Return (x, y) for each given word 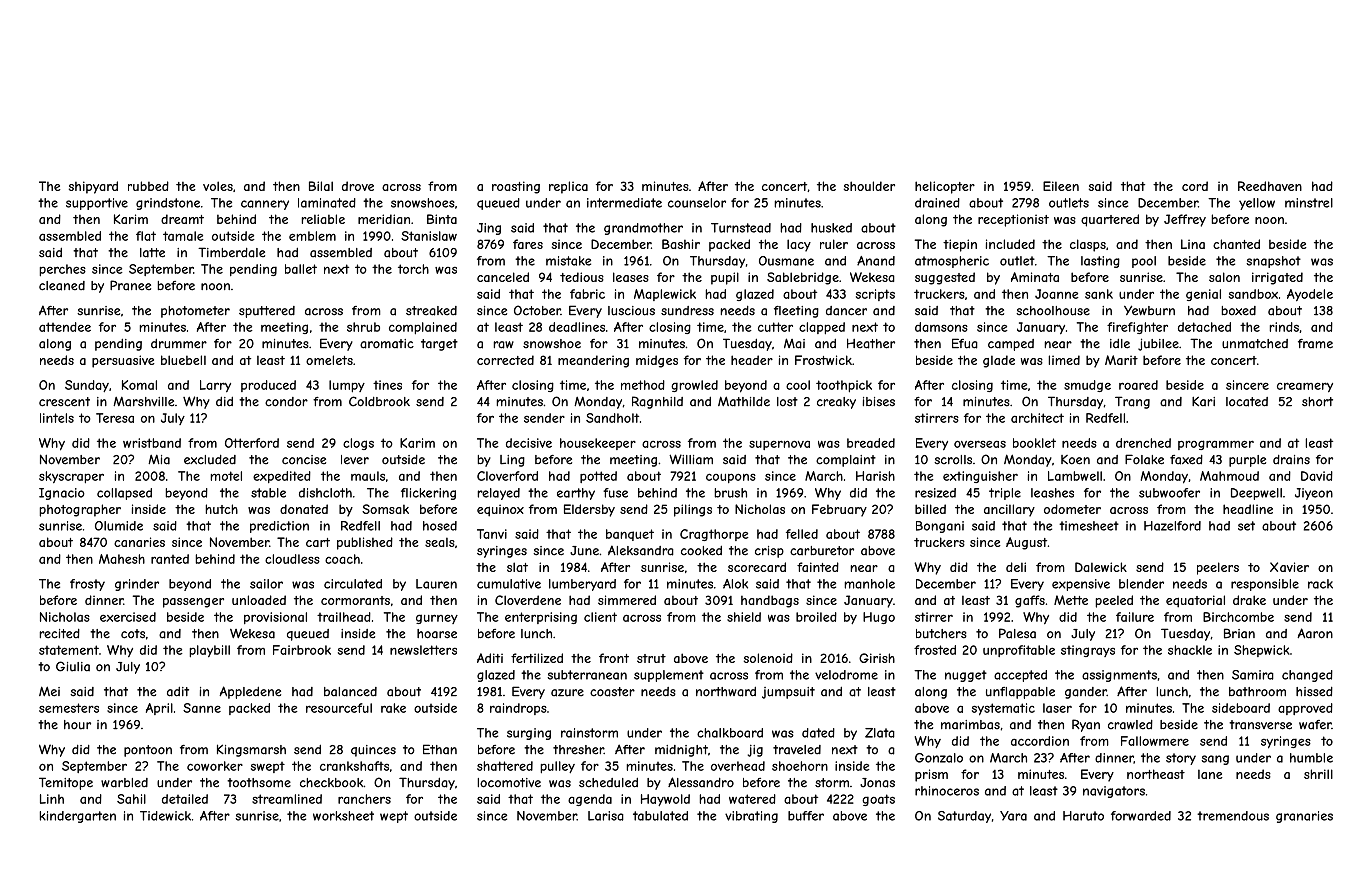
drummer (179, 344)
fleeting (796, 312)
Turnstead (741, 228)
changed (1307, 676)
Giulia (73, 666)
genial (1203, 295)
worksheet (343, 816)
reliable (323, 219)
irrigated (1277, 278)
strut (651, 658)
